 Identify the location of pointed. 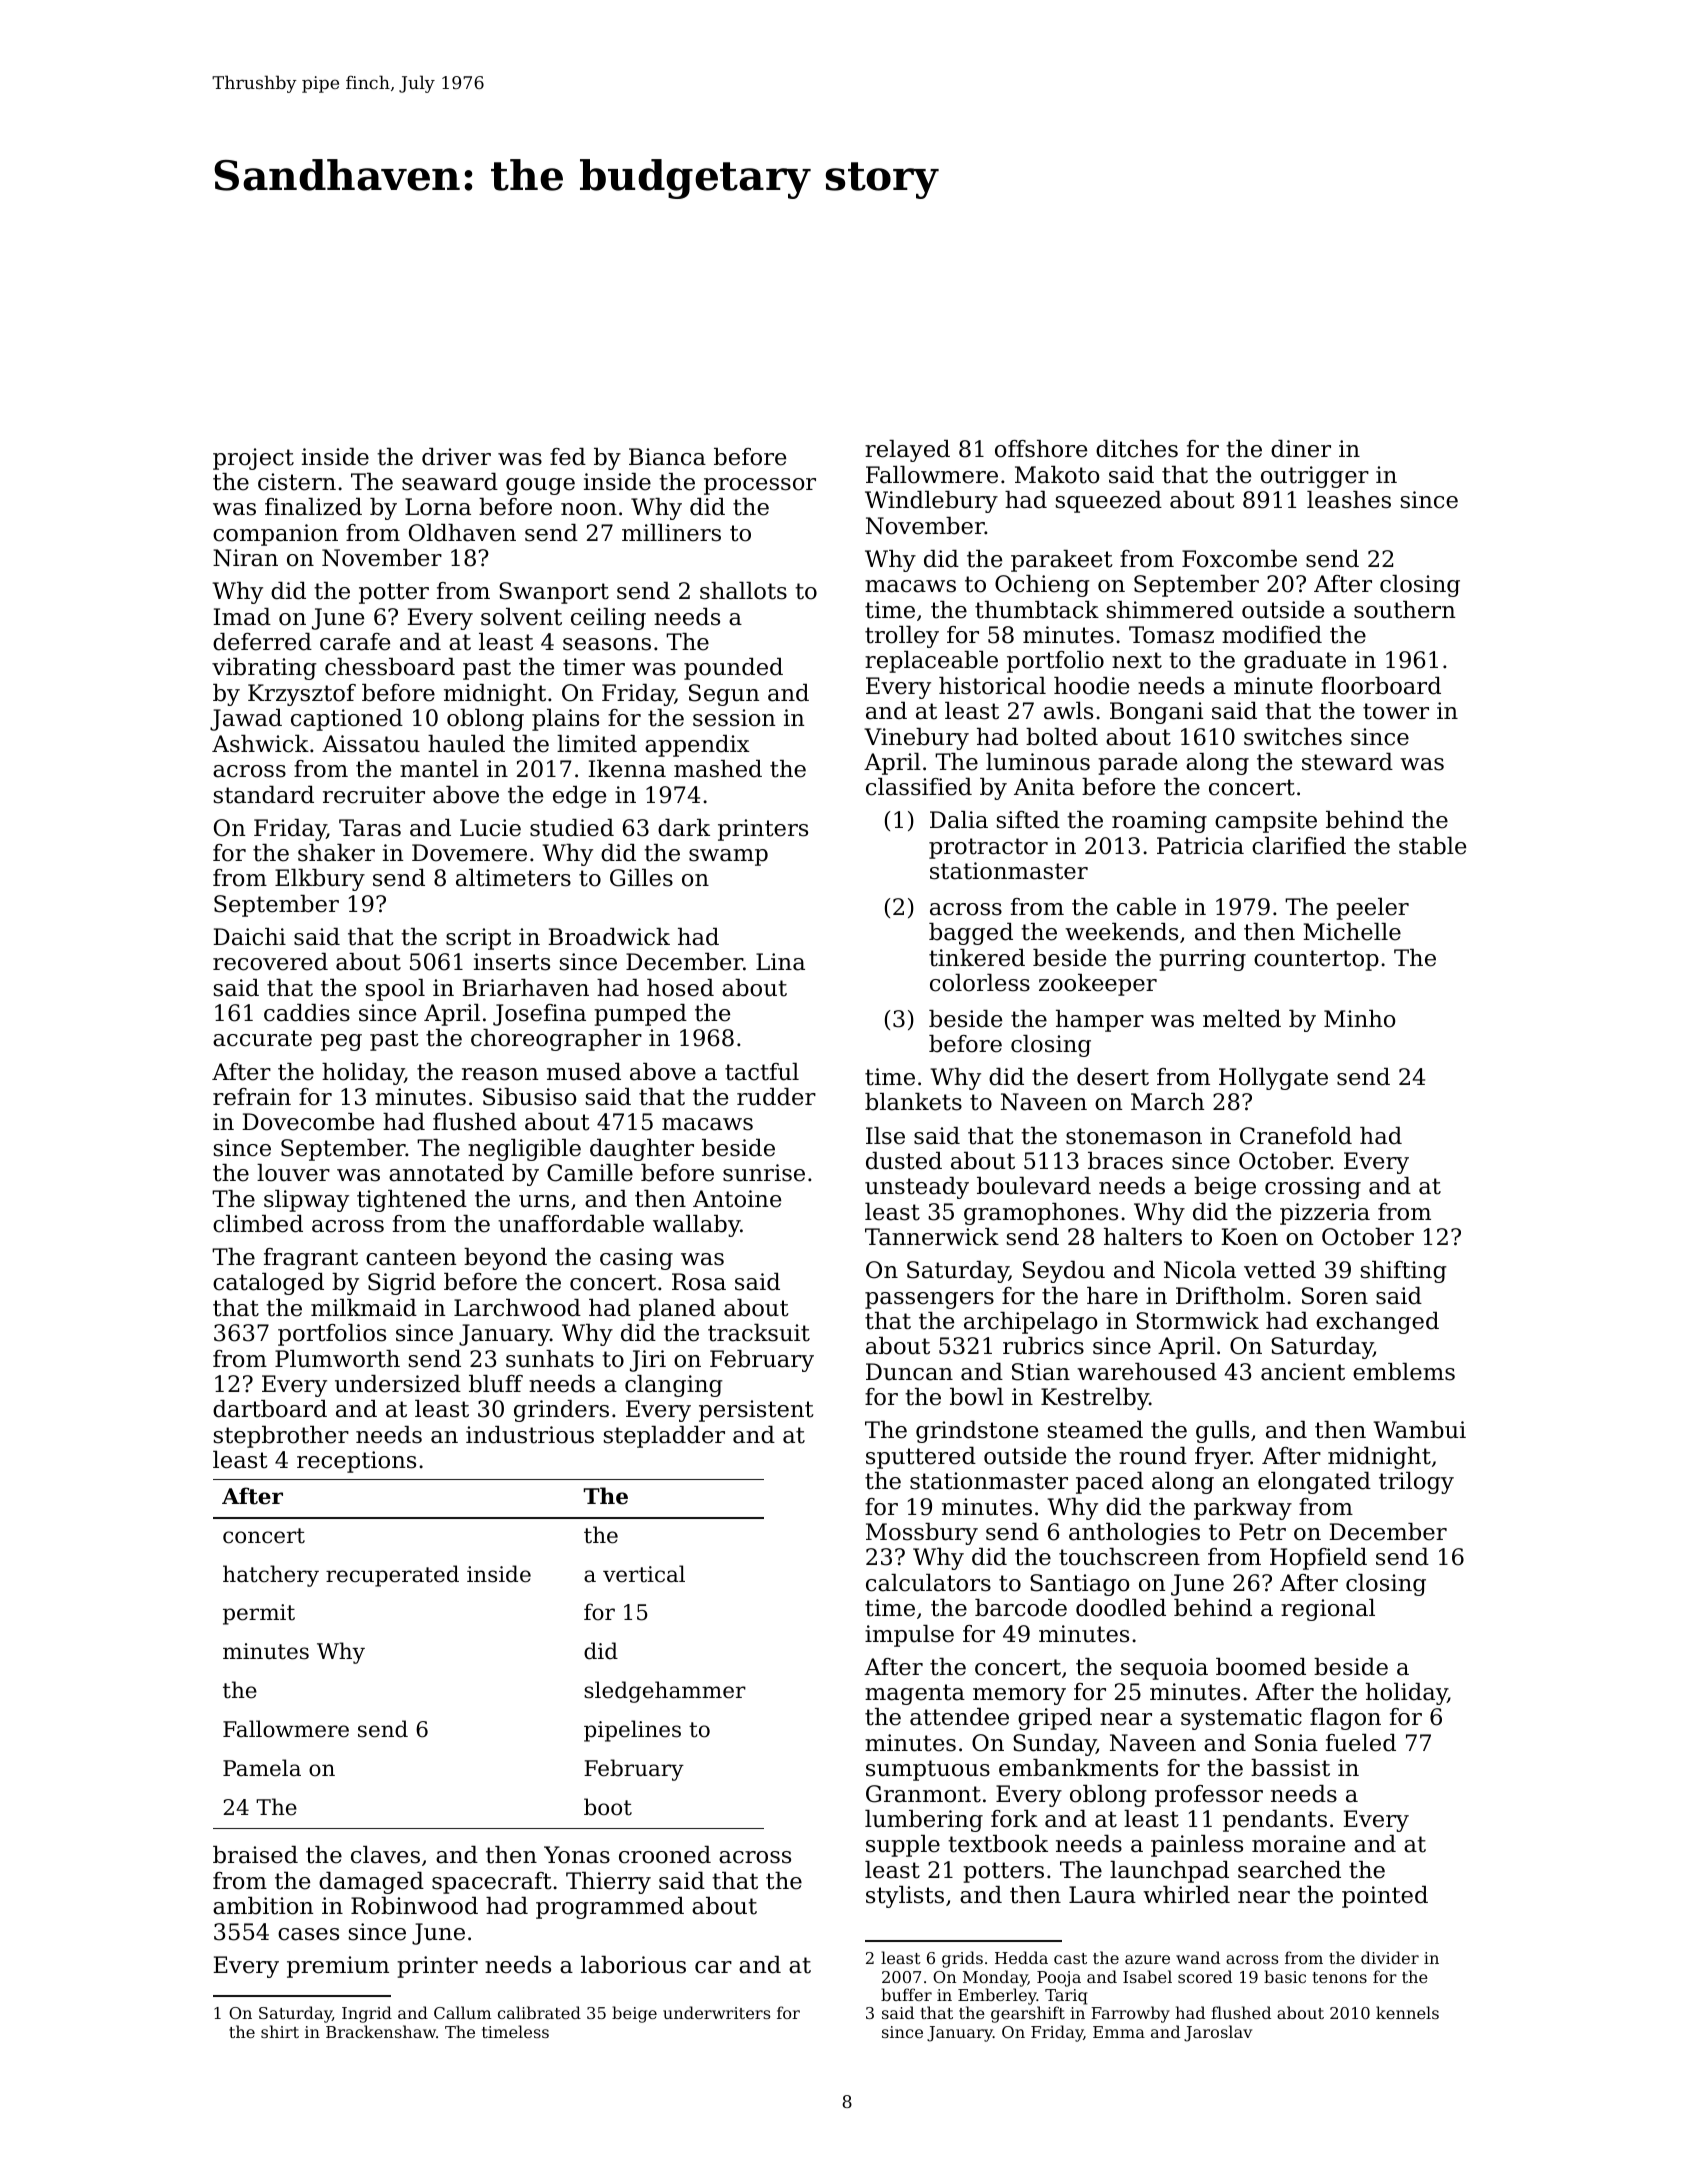
(1385, 1897).
